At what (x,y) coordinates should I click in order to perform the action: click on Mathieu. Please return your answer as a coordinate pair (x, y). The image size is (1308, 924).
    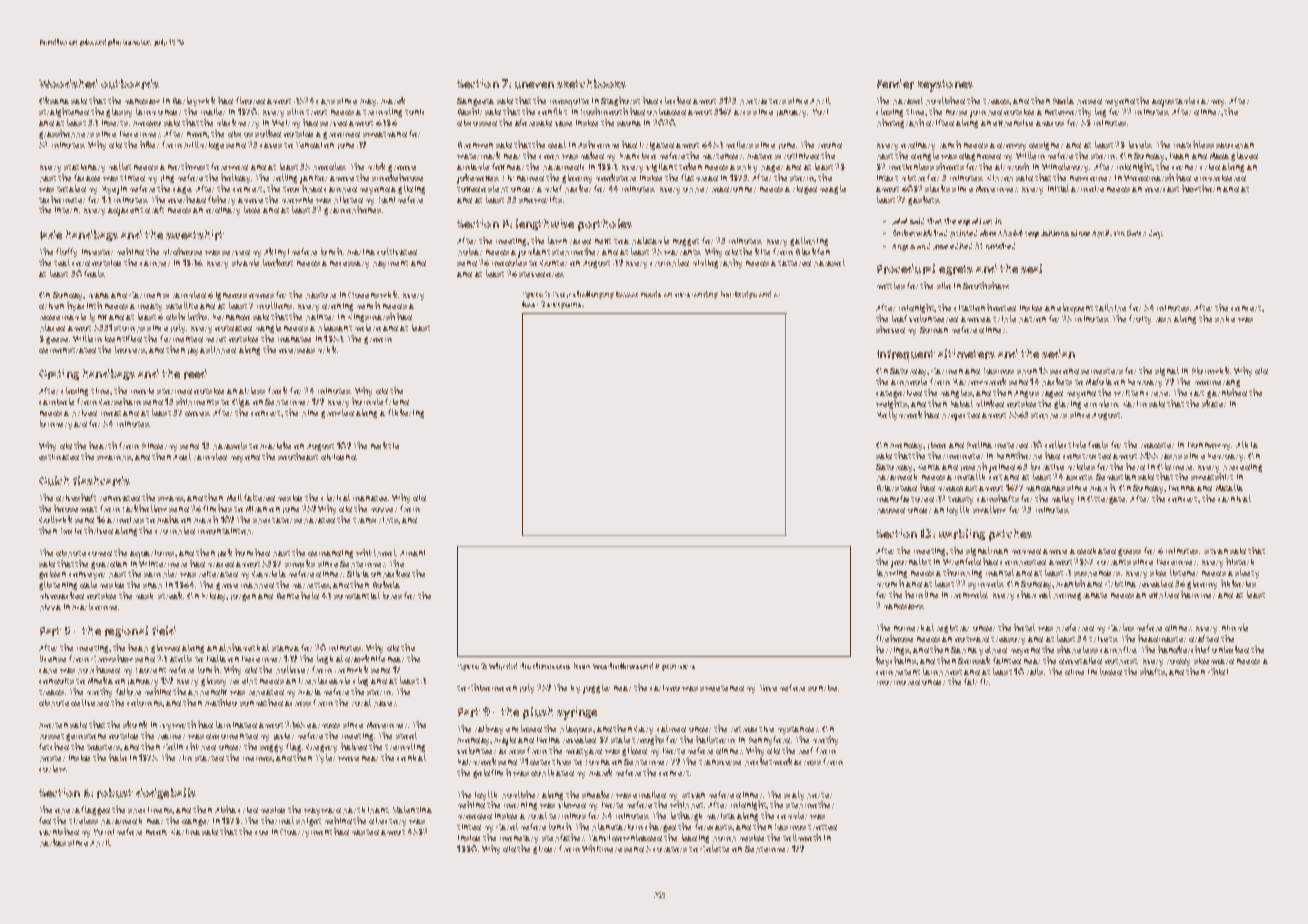
    Looking at the image, I should click on (221, 702).
